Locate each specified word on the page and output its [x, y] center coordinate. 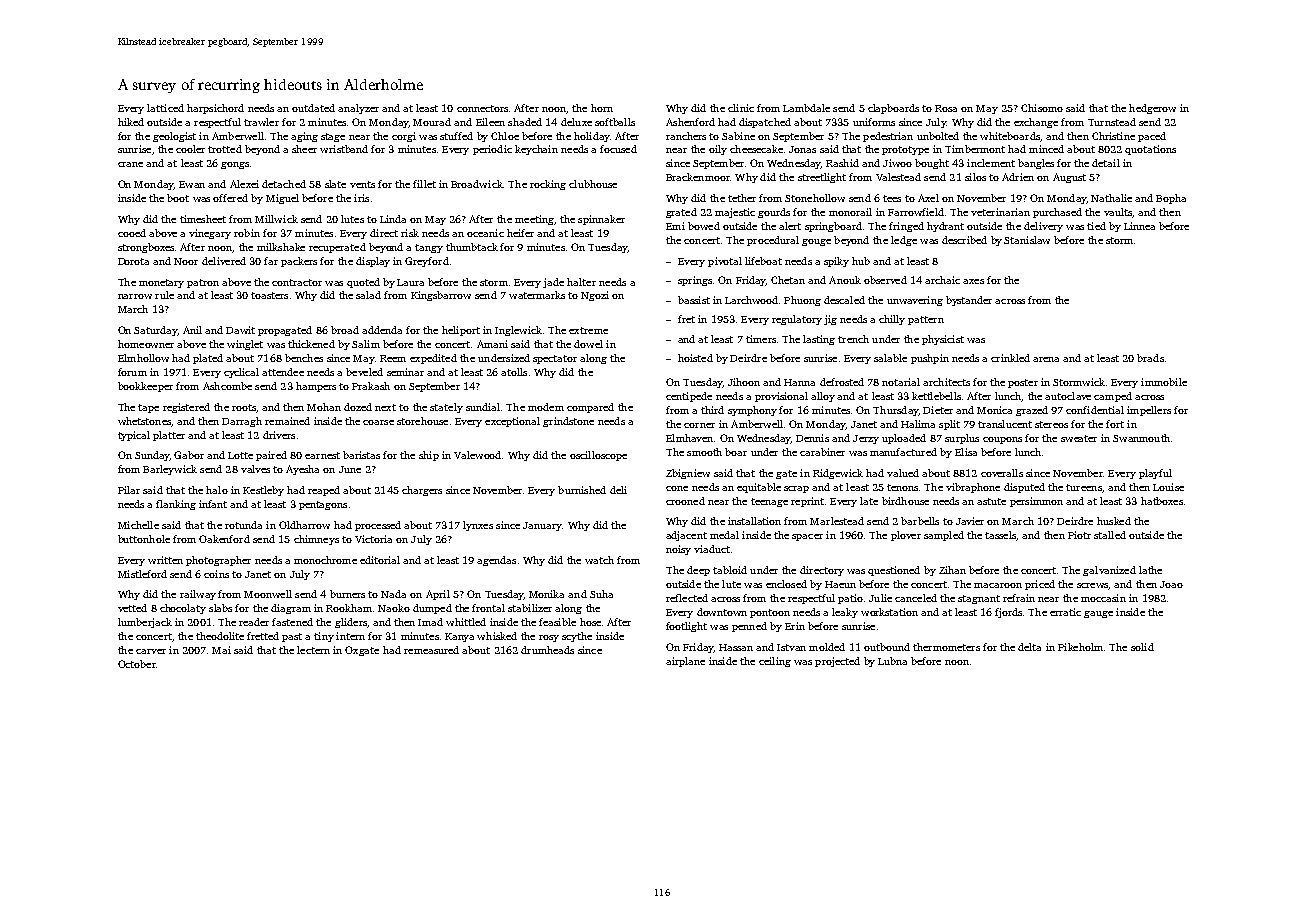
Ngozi [595, 296]
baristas [361, 455]
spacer [807, 537]
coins [216, 574]
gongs [235, 165]
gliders [351, 623]
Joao [1171, 584]
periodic [492, 150]
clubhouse [593, 184]
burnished [582, 490]
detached [284, 184]
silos [975, 177]
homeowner [146, 344]
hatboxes [1162, 501]
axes [973, 281]
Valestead [898, 177]
